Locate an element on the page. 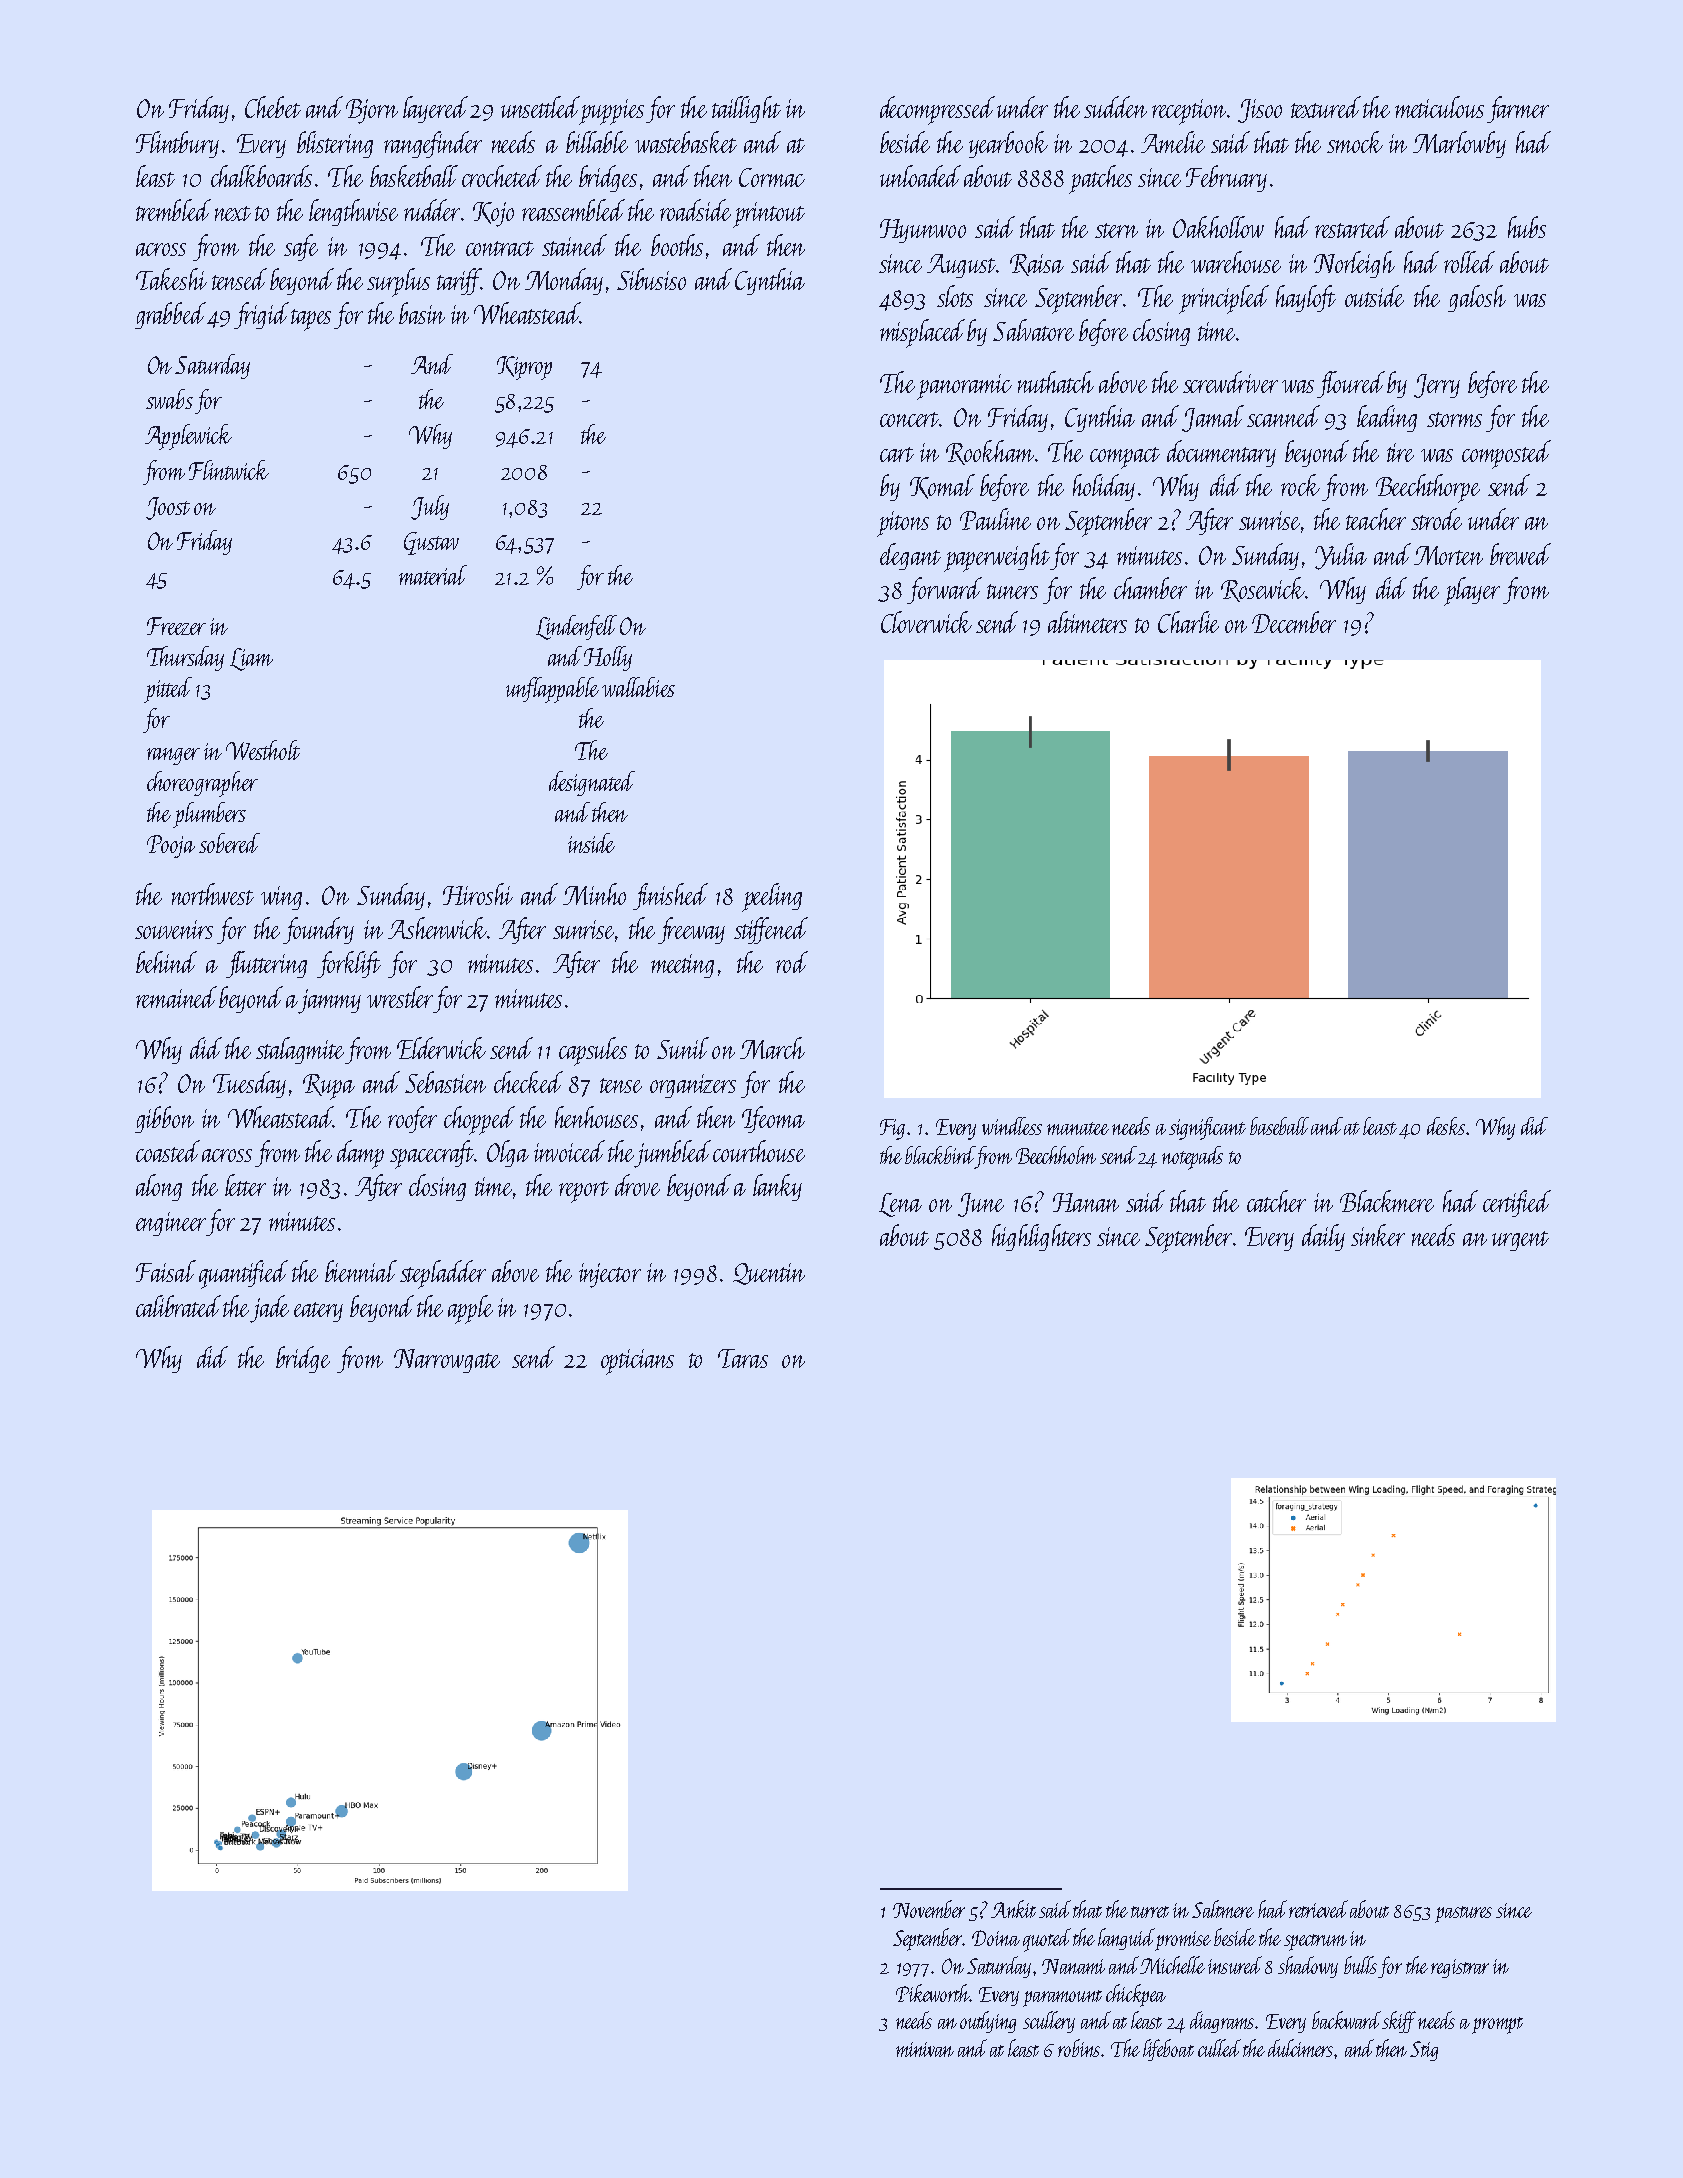  Narrowgate is located at coordinates (447, 1361).
